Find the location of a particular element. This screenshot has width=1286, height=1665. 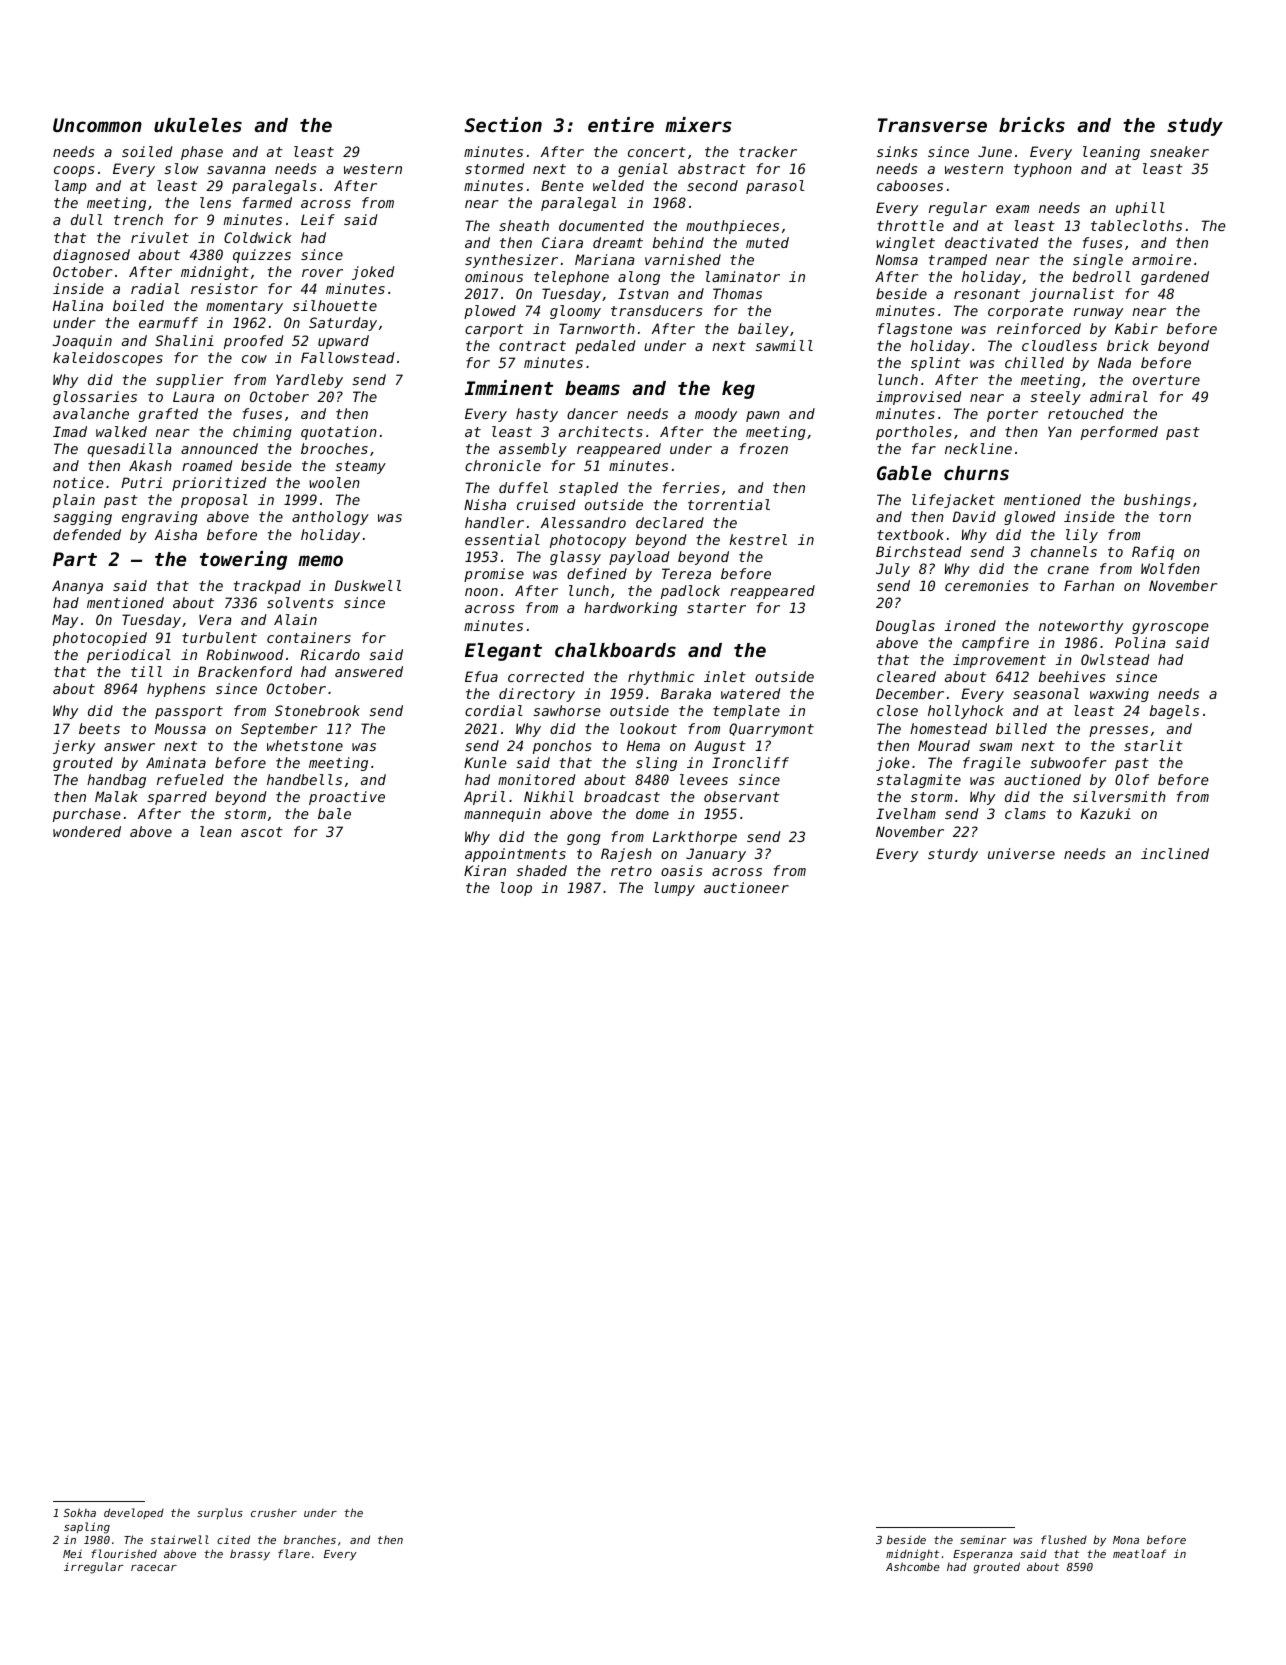

study is located at coordinates (1195, 127).
